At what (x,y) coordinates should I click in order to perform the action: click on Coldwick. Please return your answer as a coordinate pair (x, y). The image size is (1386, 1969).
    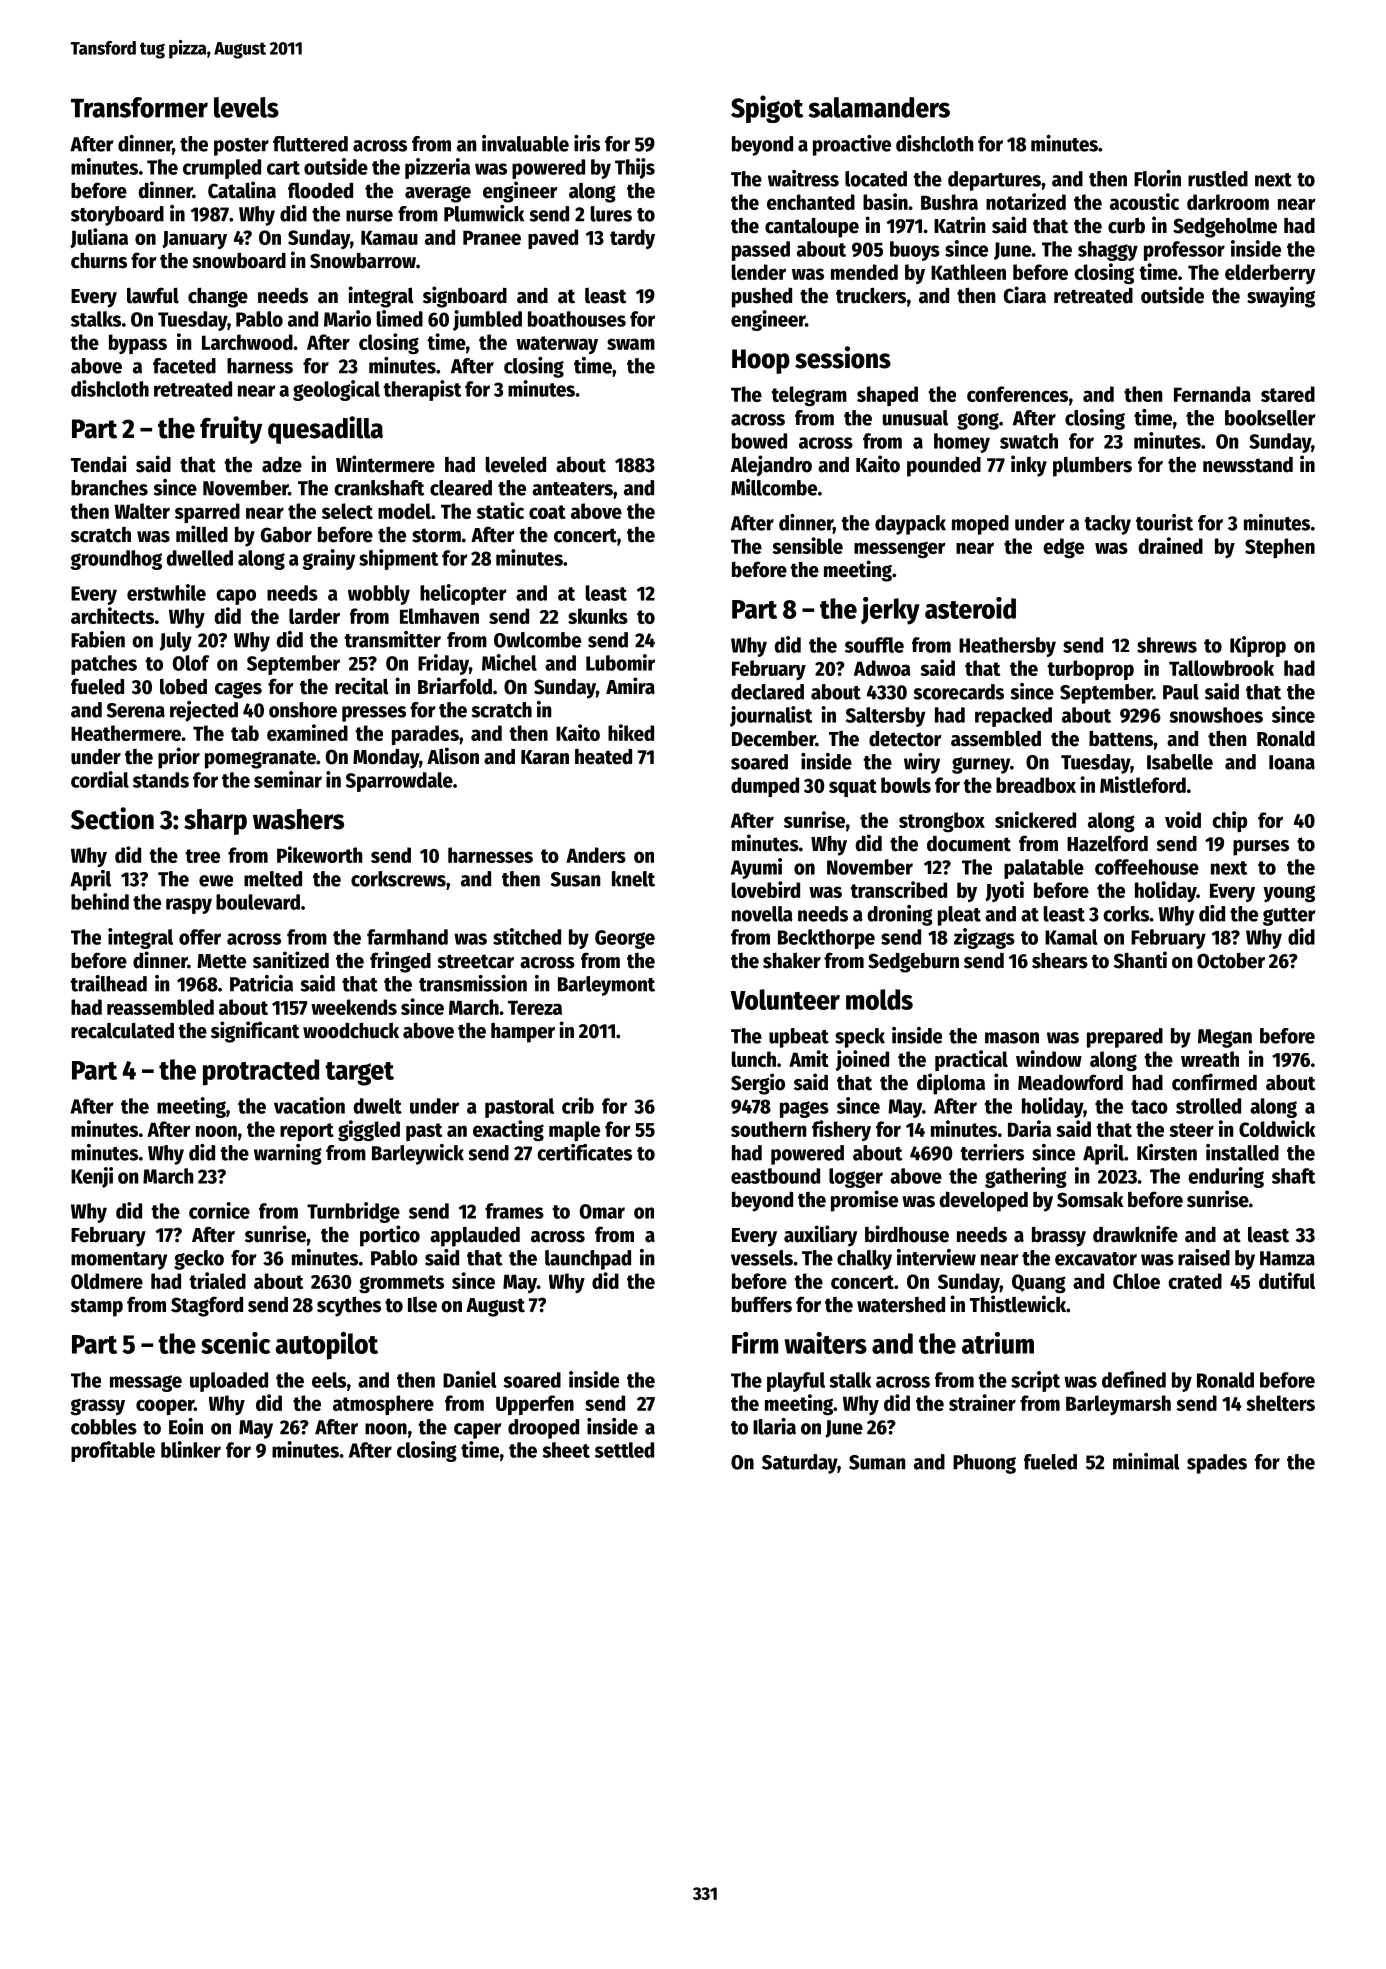
    Looking at the image, I should click on (1277, 1128).
